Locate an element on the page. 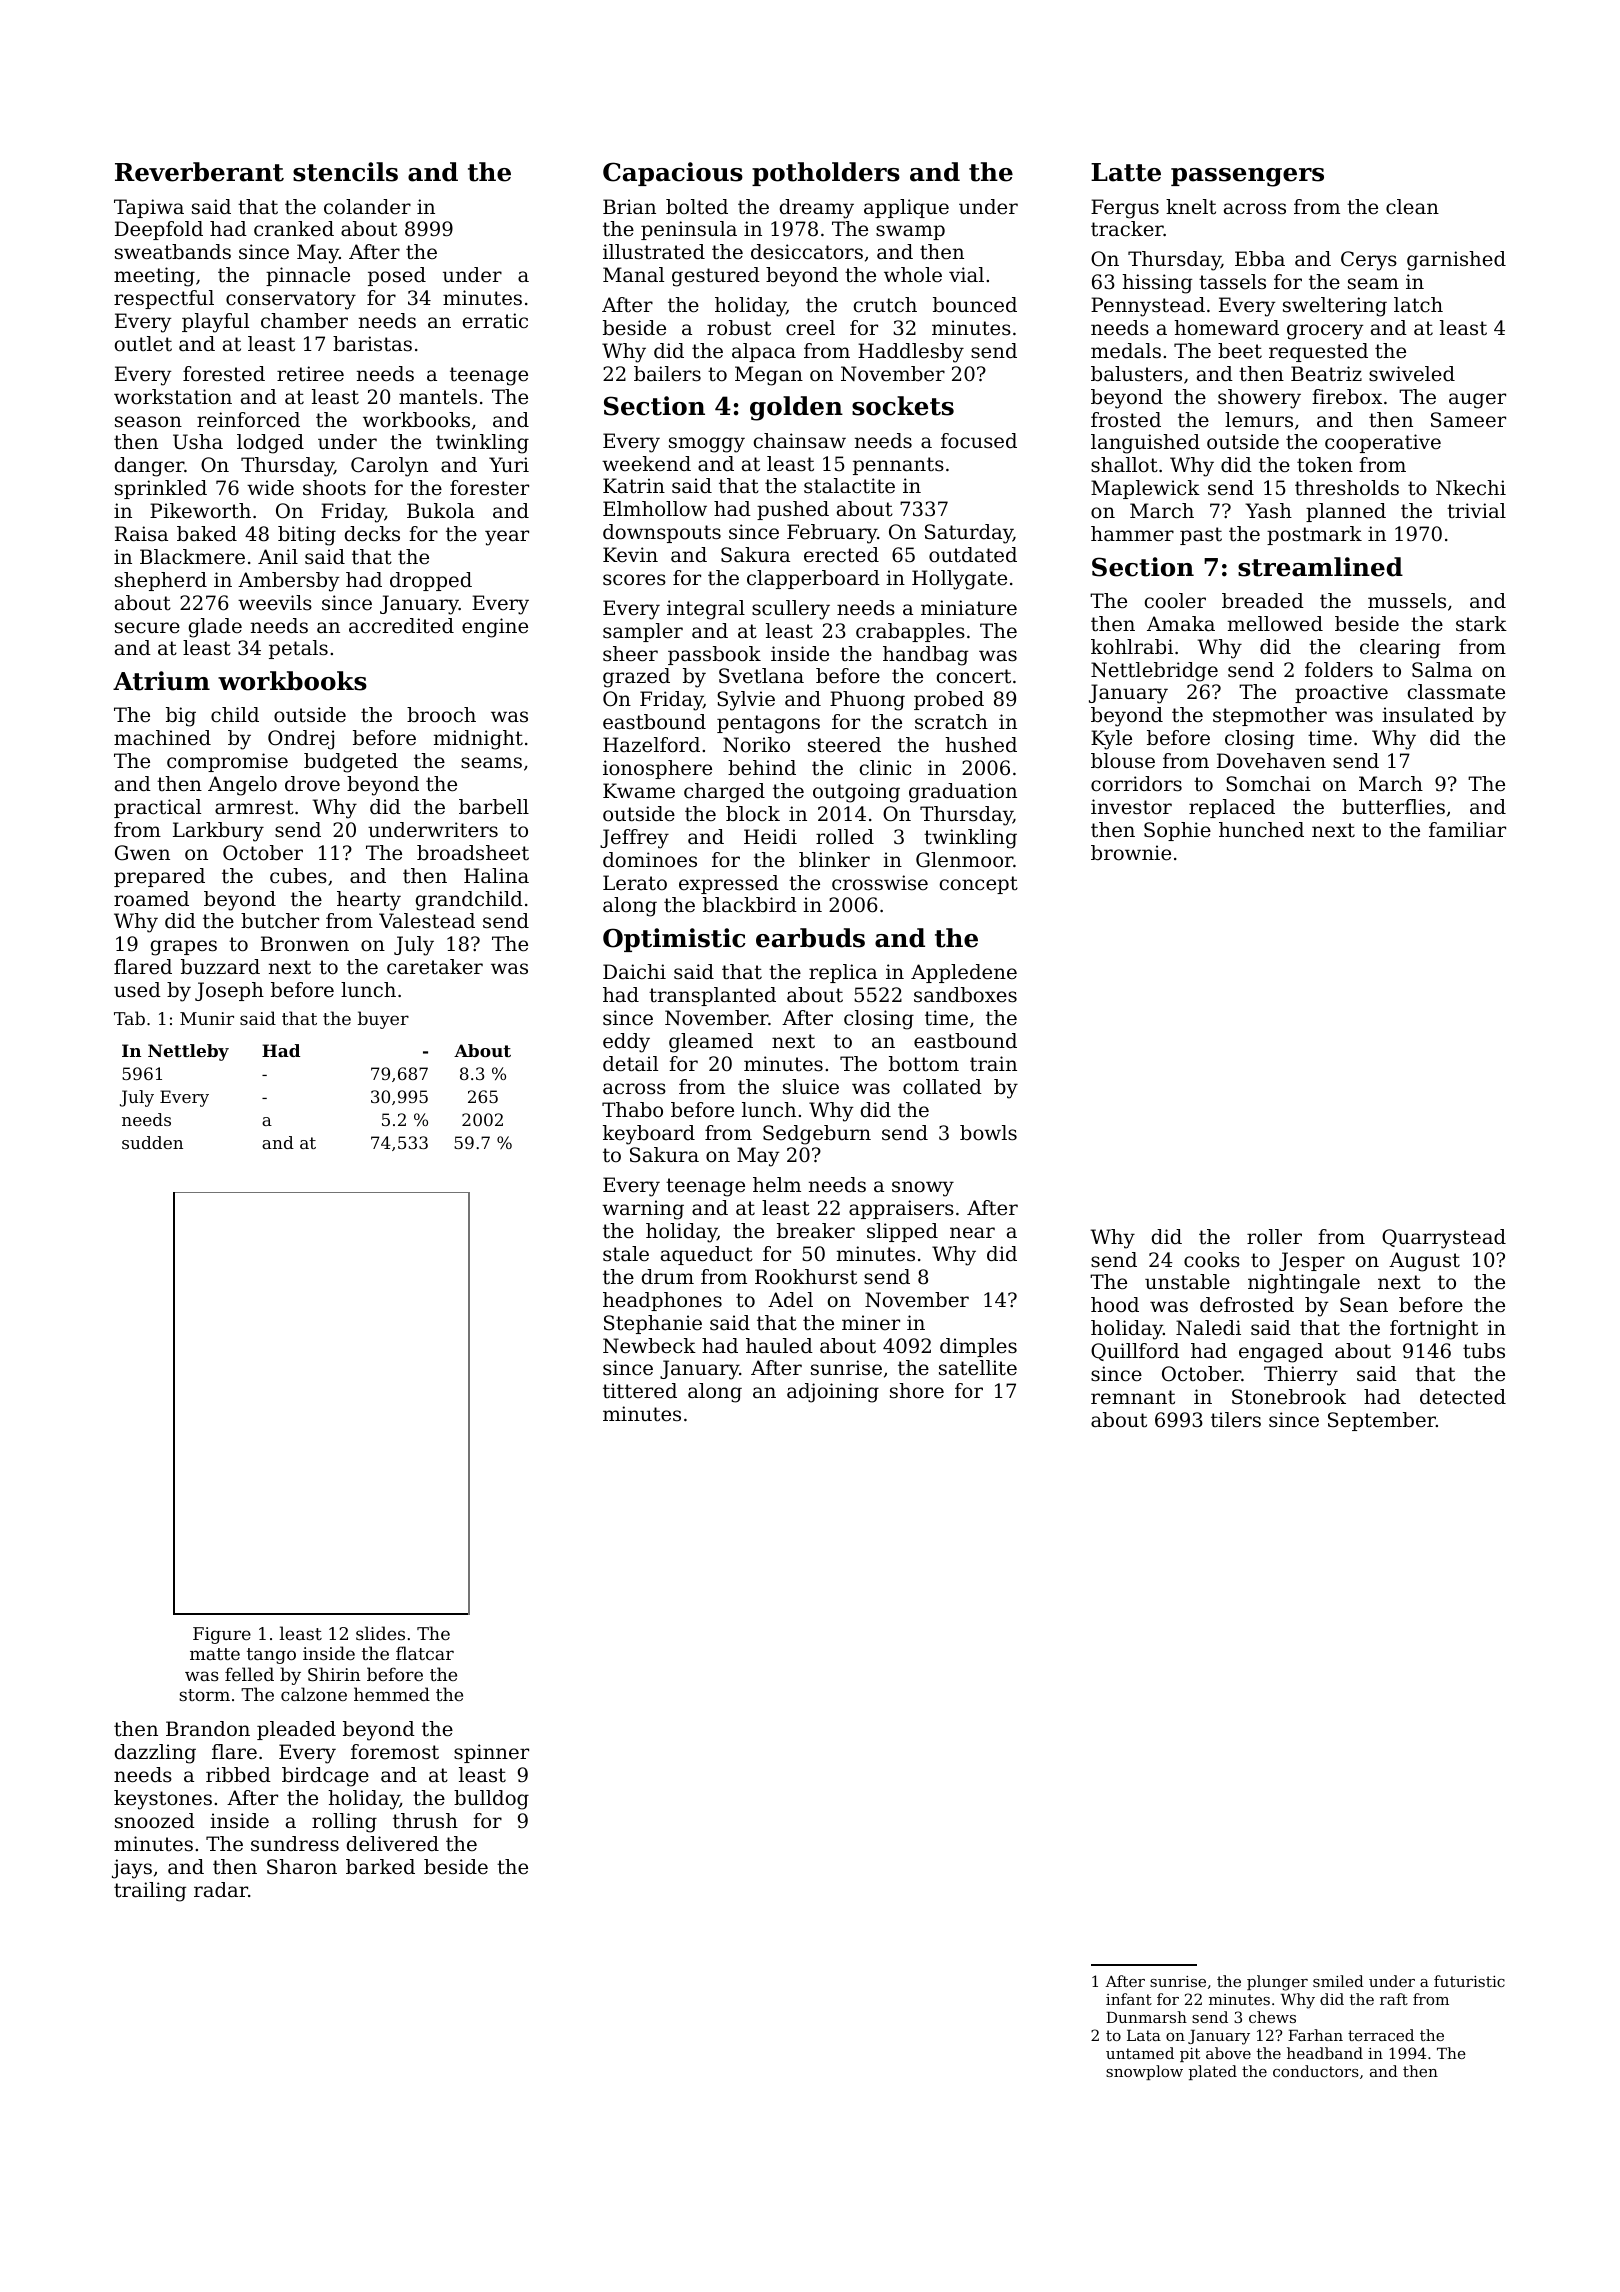  roller is located at coordinates (1274, 1237).
